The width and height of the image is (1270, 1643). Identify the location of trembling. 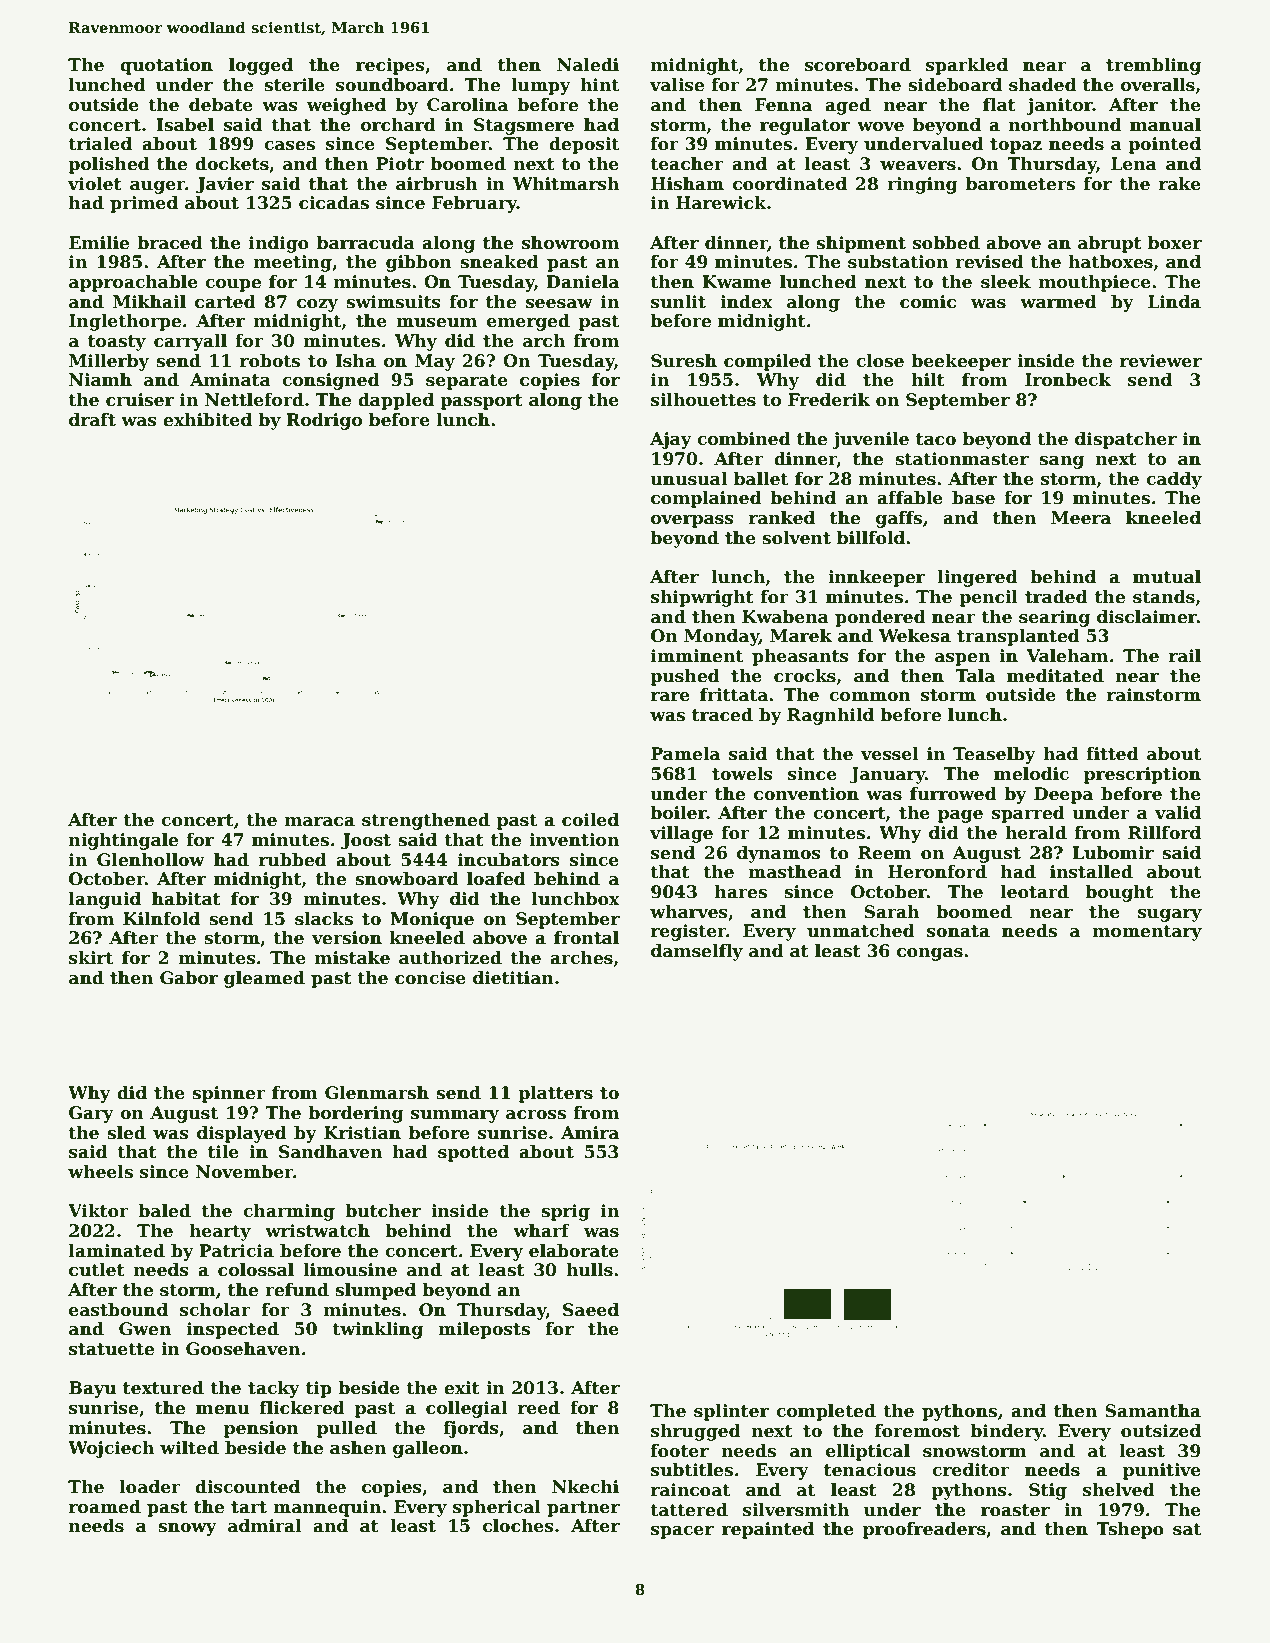
(1153, 66).
